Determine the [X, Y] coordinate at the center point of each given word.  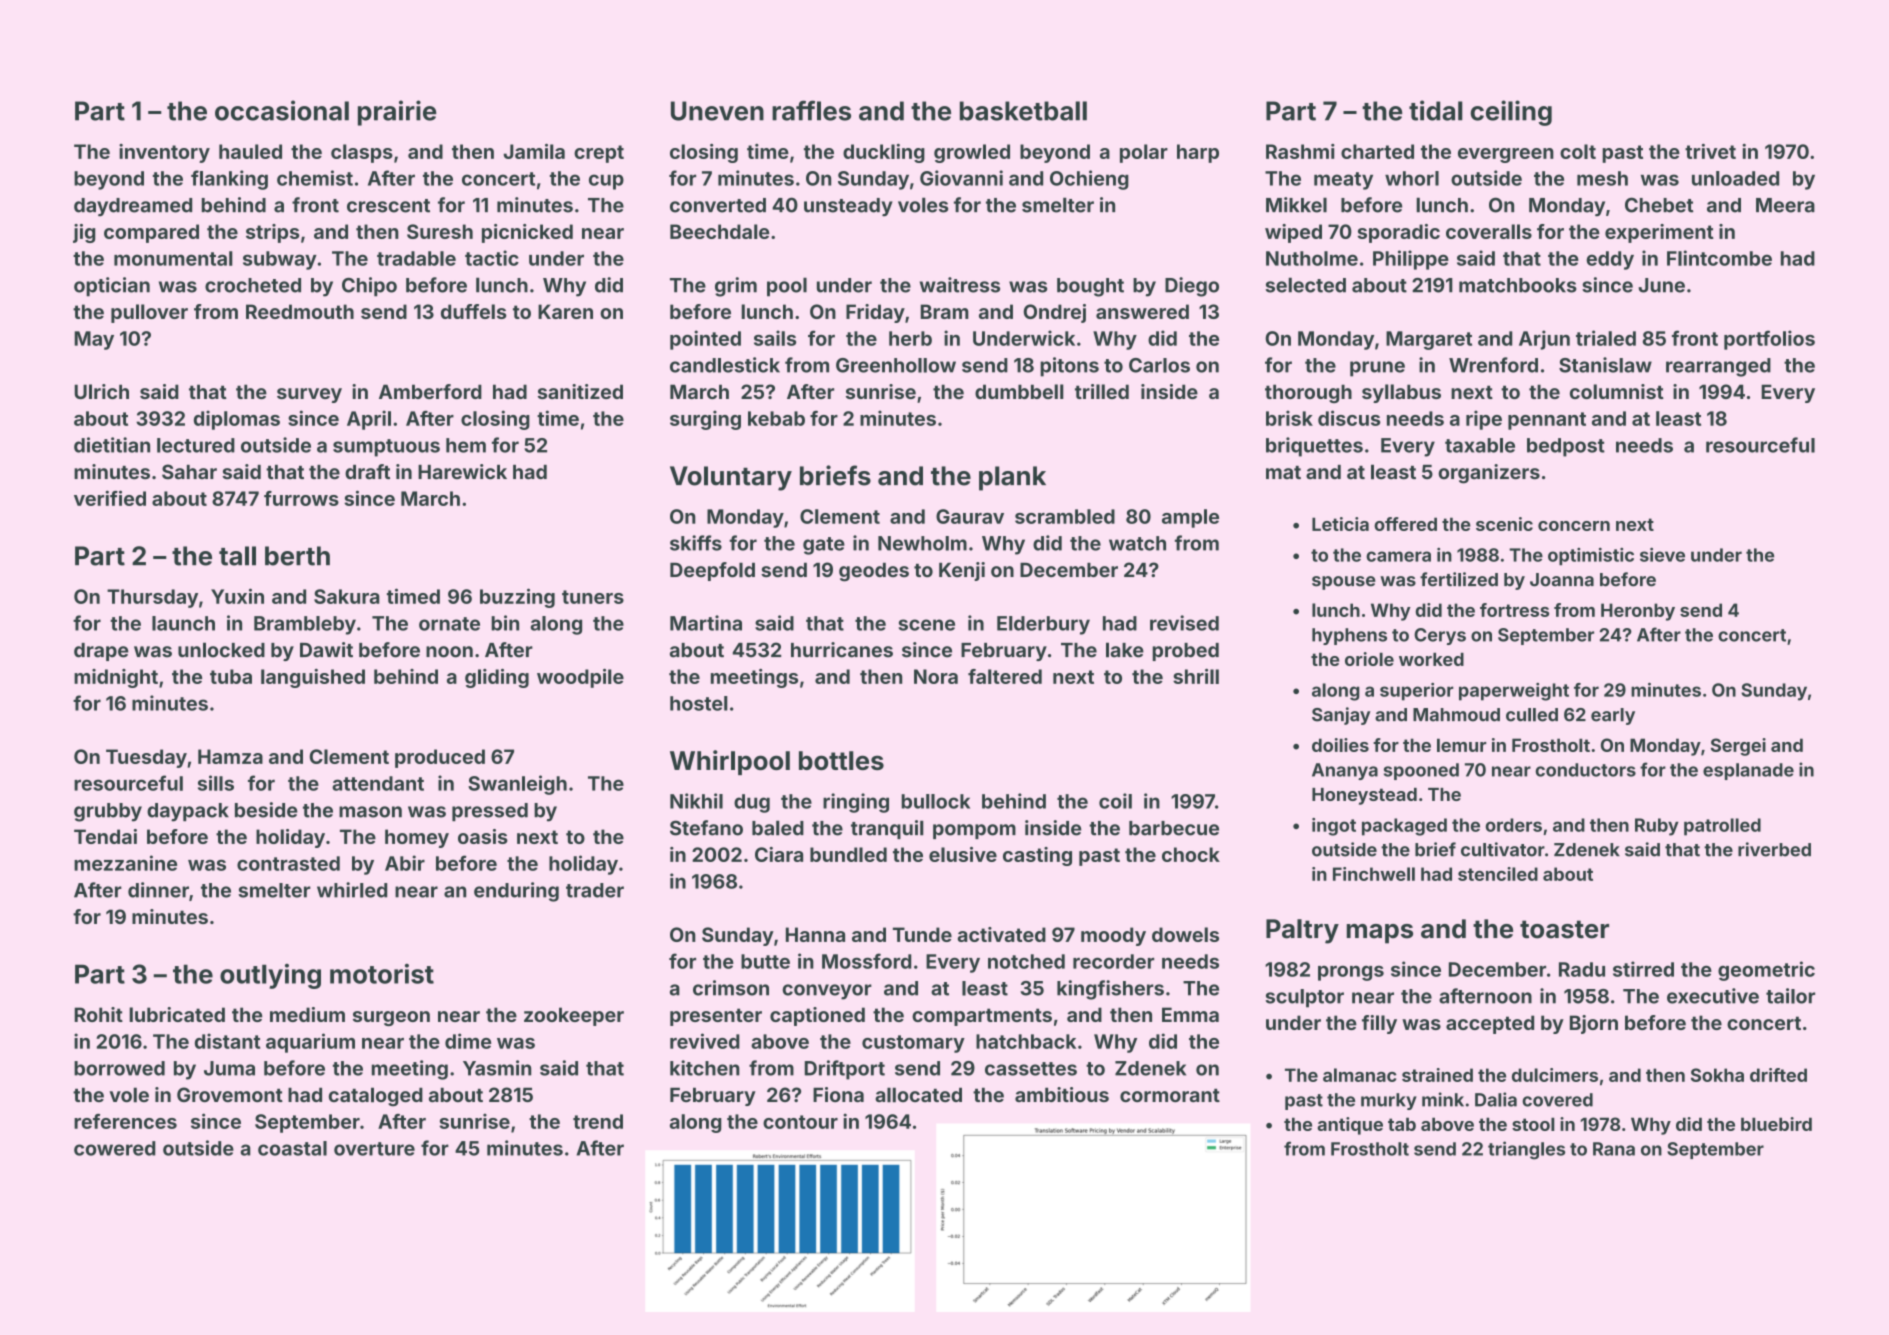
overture [374, 1149]
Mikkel [1296, 205]
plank [1012, 478]
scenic [1504, 524]
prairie [397, 113]
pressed [490, 812]
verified [110, 498]
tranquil [887, 829]
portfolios [1769, 340]
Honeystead [1364, 796]
